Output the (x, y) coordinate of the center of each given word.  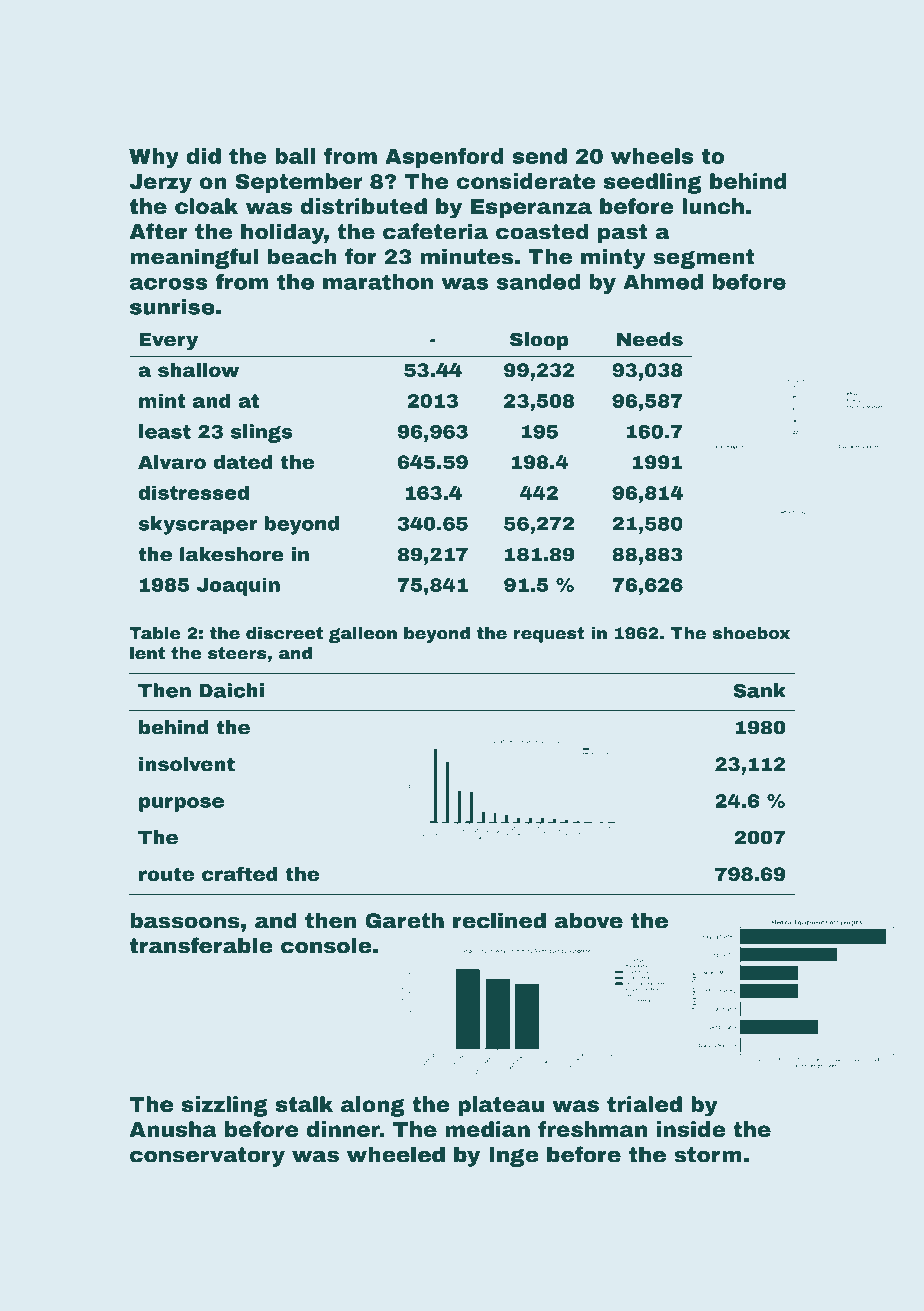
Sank (759, 690)
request (549, 635)
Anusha (173, 1129)
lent (147, 653)
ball (295, 156)
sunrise (172, 307)
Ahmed (663, 282)
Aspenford (444, 158)
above (589, 920)
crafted (240, 873)
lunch (713, 206)
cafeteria (435, 231)
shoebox (751, 633)
